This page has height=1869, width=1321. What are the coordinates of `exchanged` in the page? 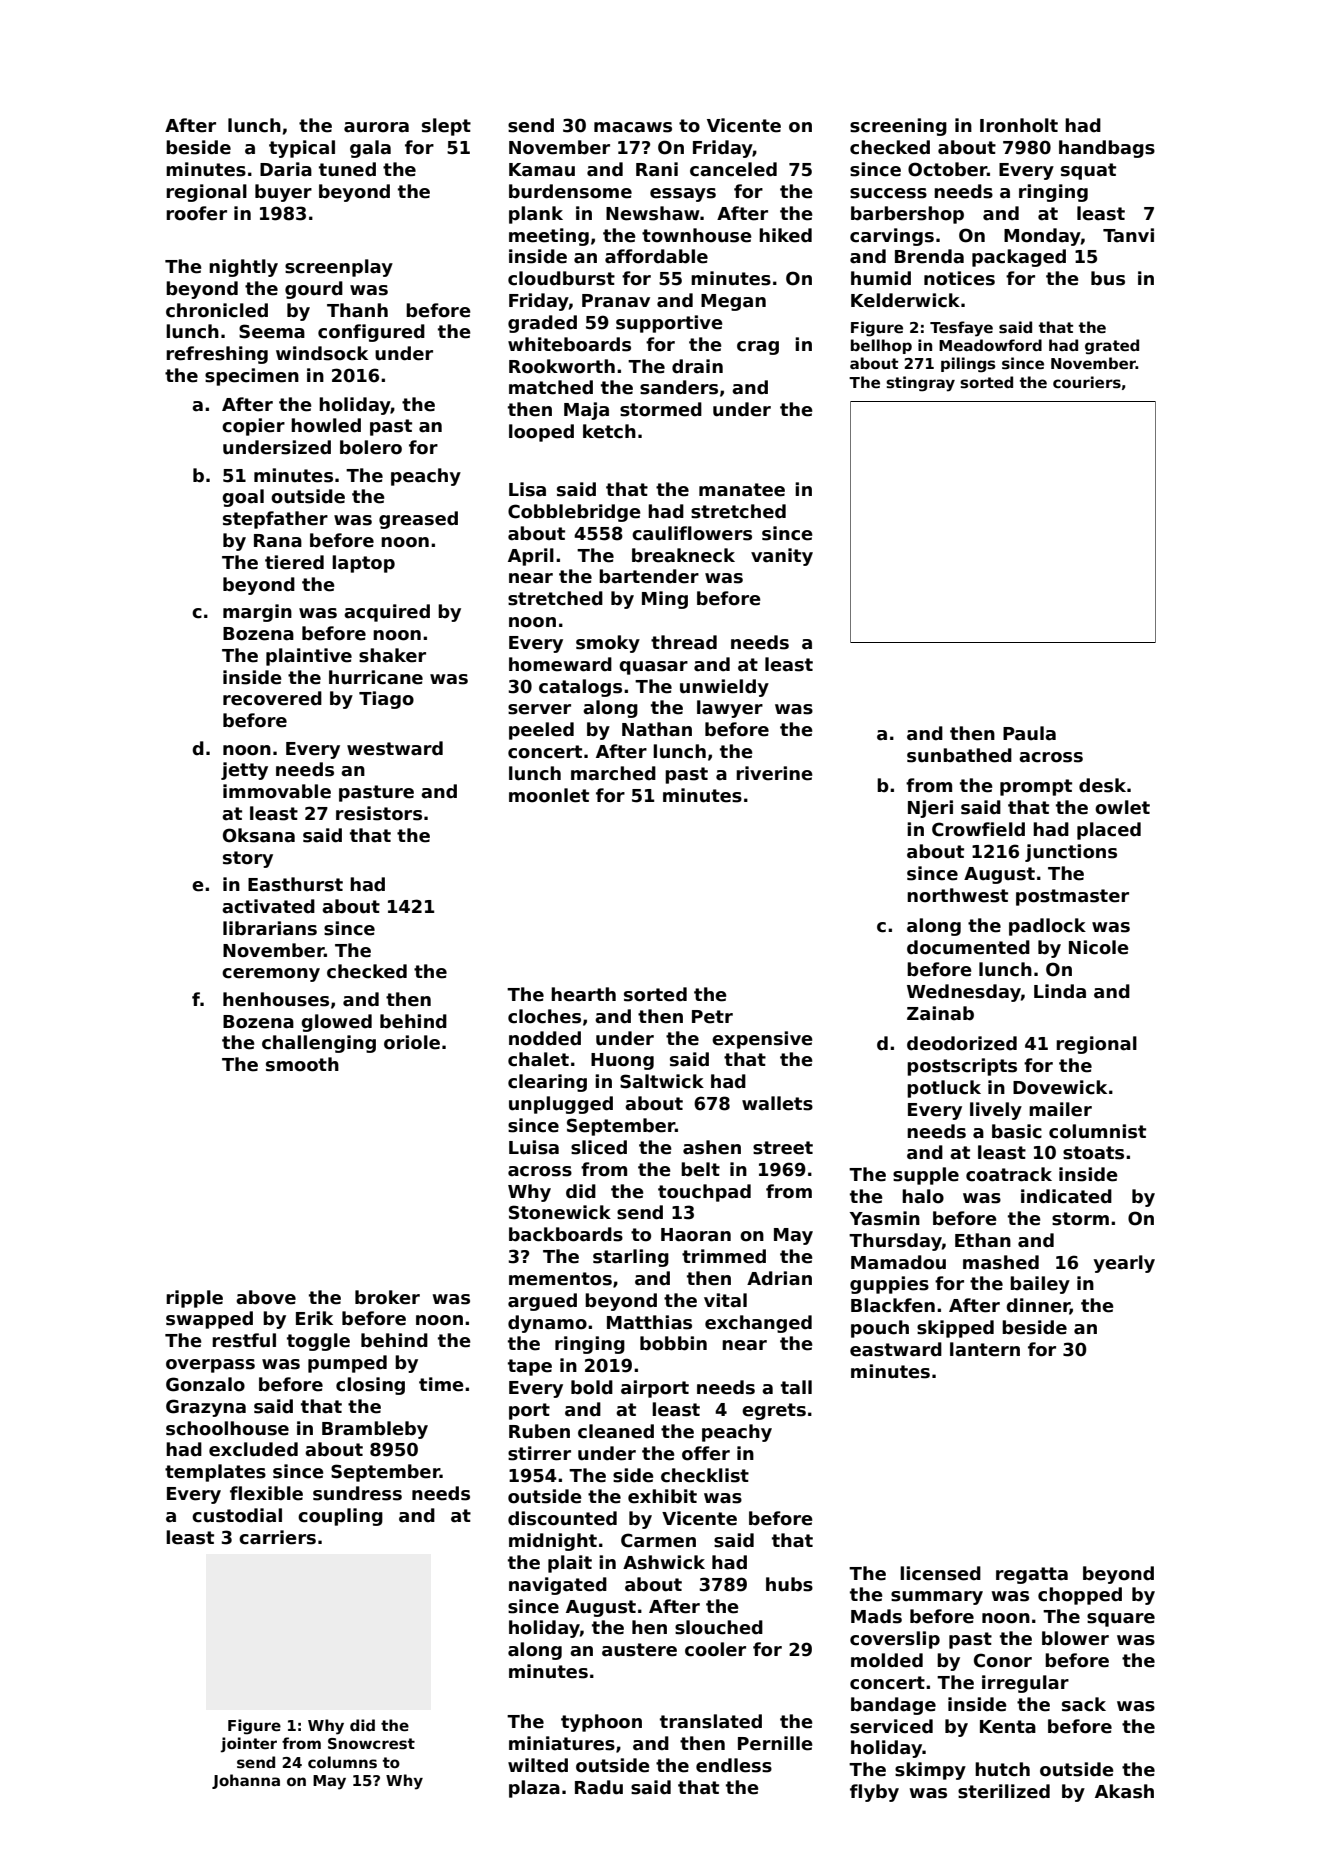 It's located at (758, 1324).
